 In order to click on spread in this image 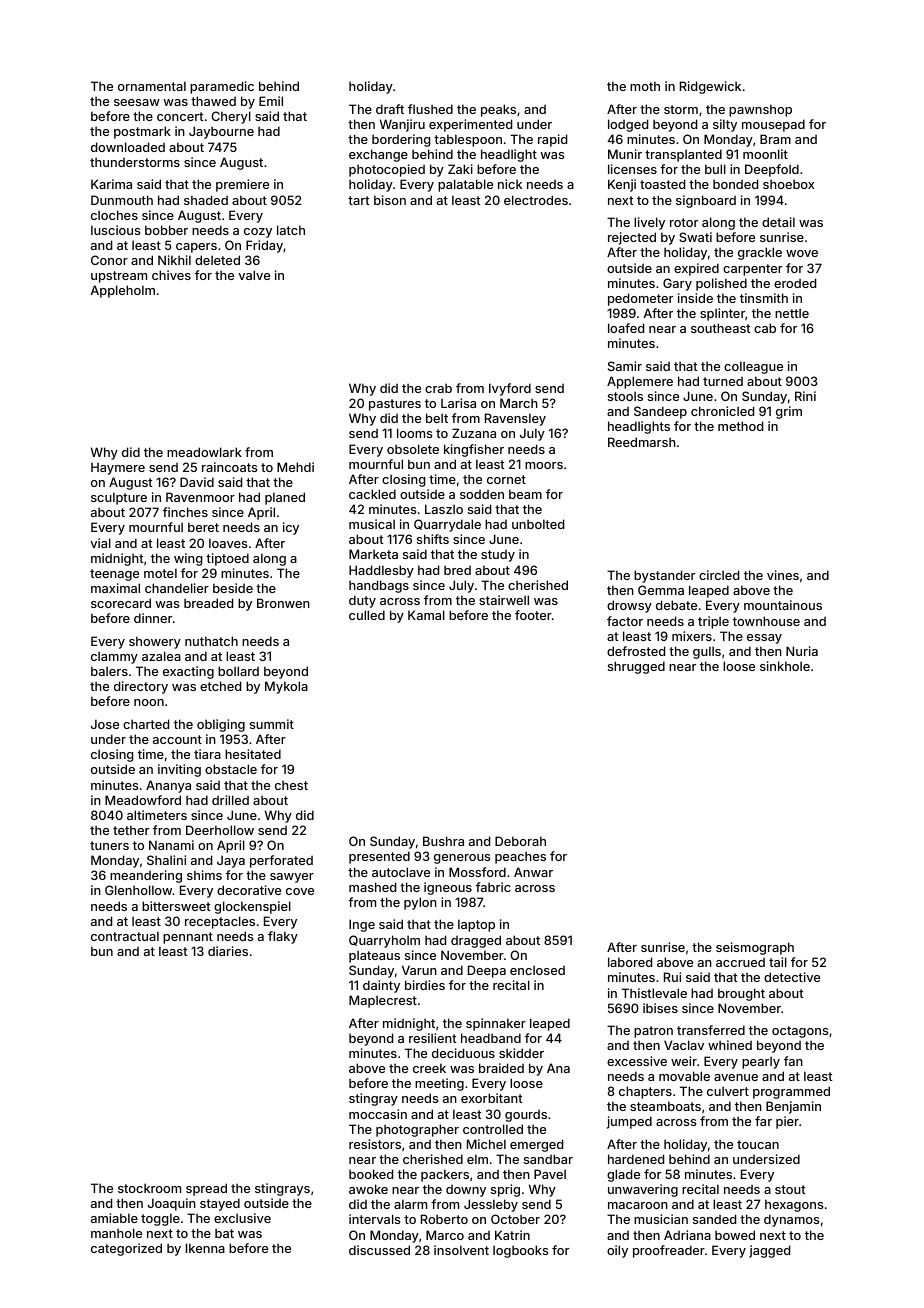, I will do `click(206, 1189)`.
